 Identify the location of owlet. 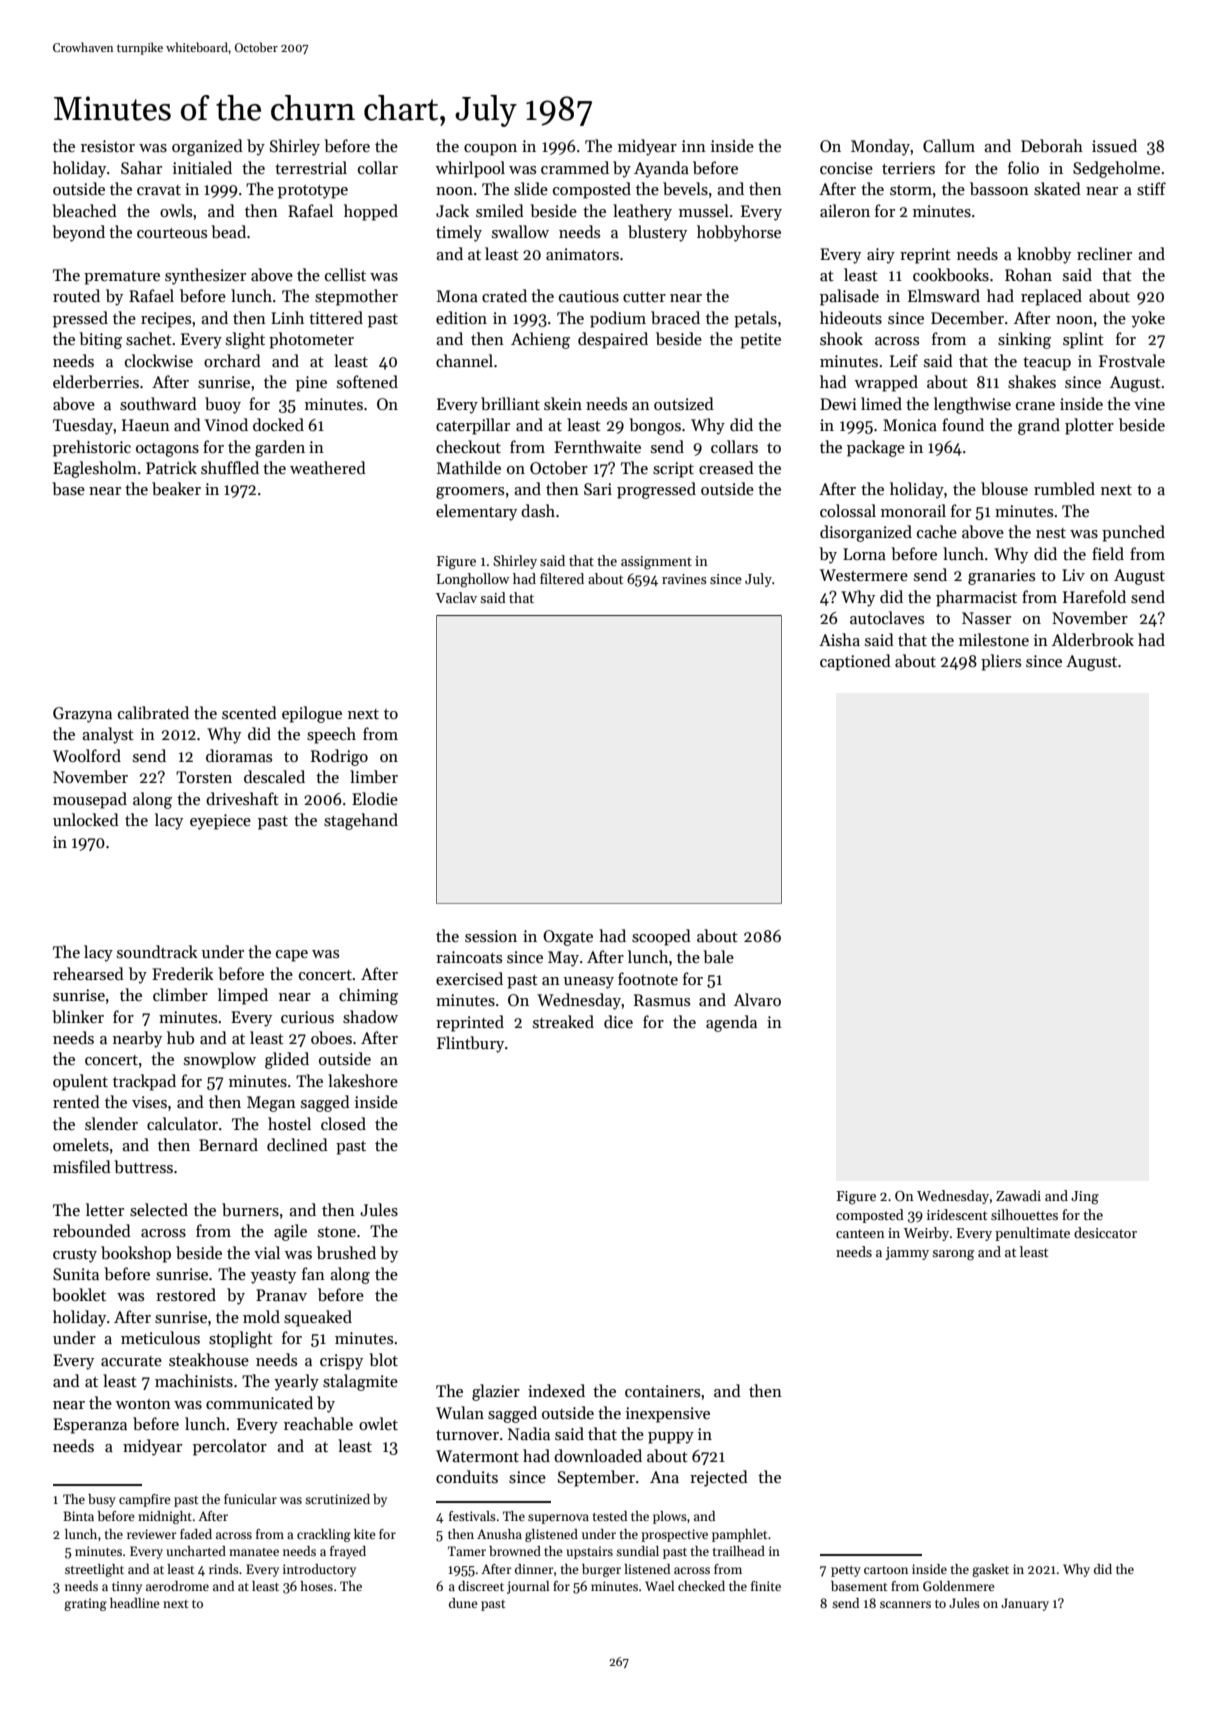
(378, 1423).
